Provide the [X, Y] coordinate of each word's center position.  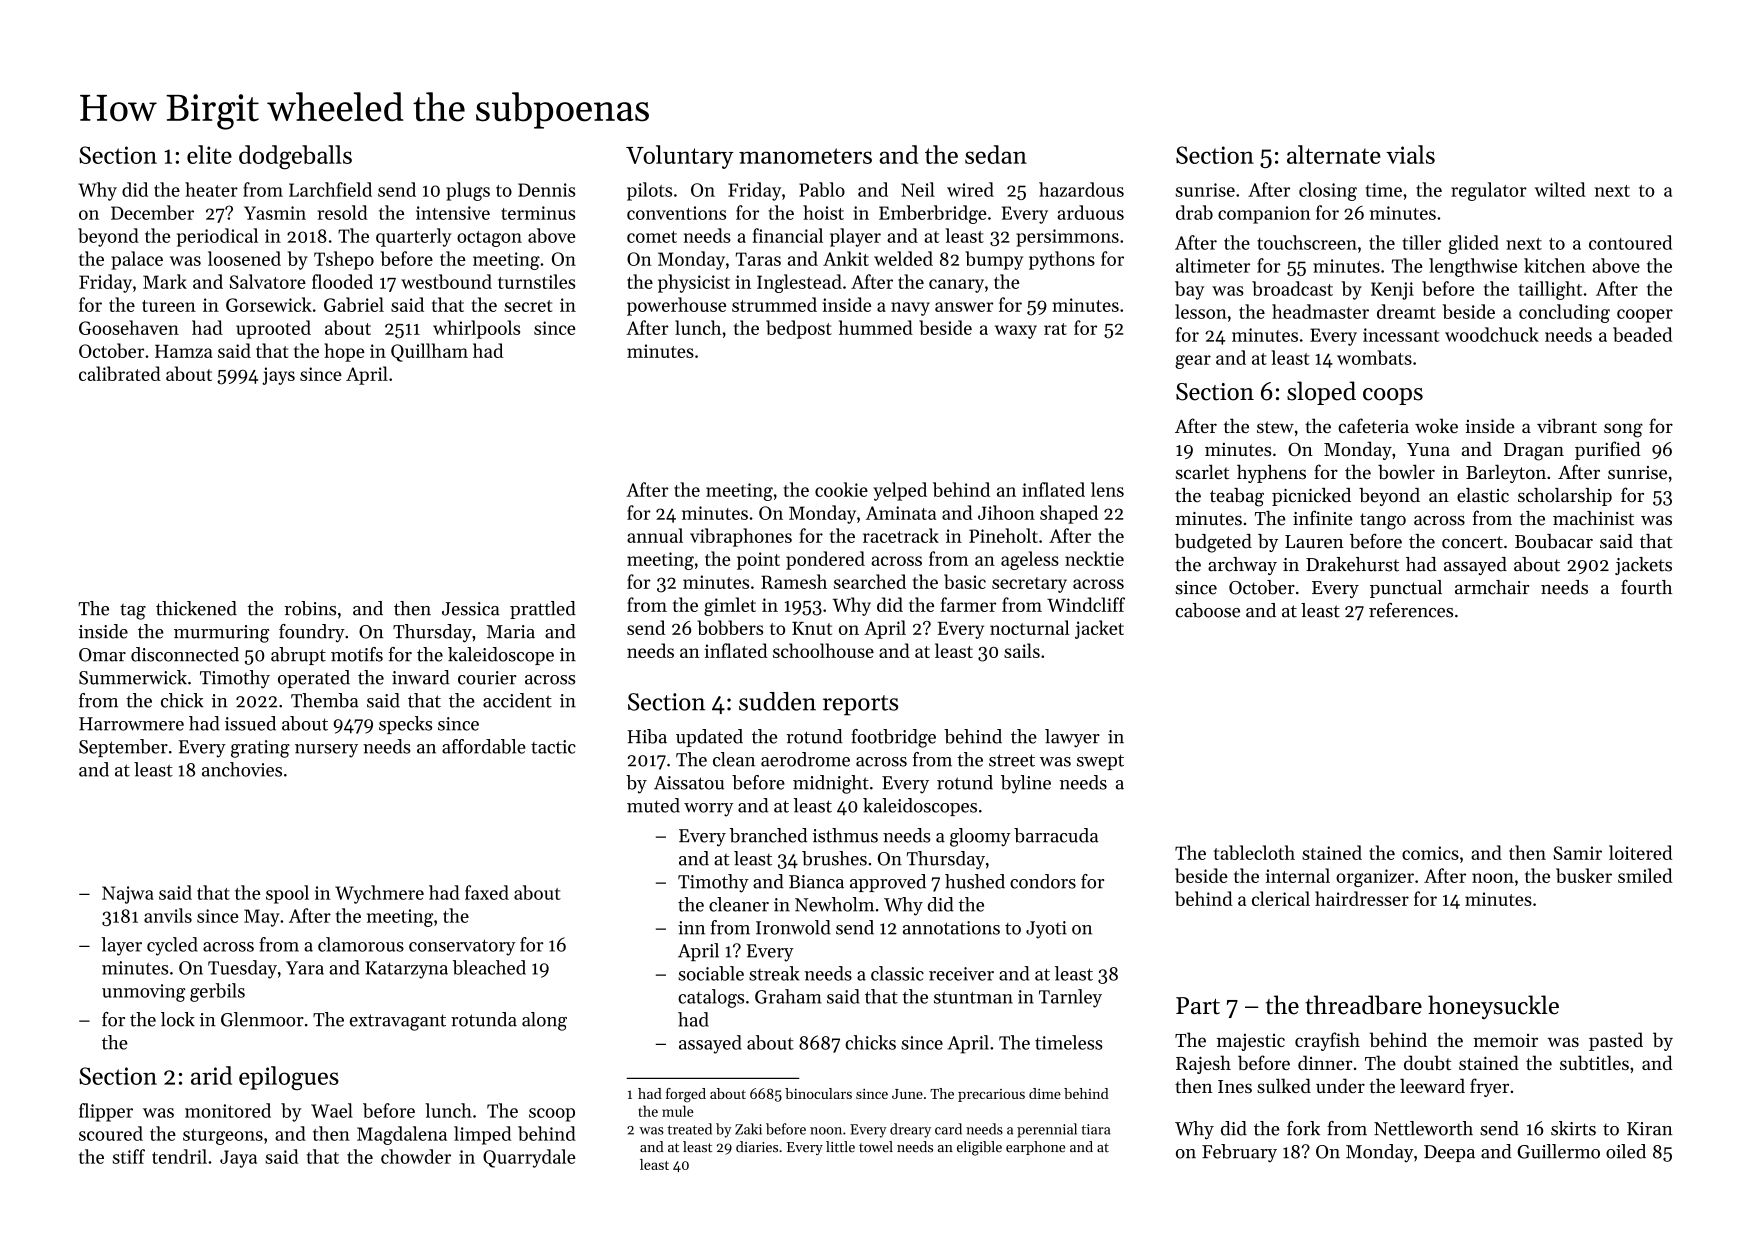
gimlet [730, 606]
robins [310, 608]
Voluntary [680, 157]
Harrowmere [131, 724]
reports [860, 705]
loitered [1641, 852]
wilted [1560, 189]
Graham [788, 996]
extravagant [398, 1022]
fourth [1646, 587]
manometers [805, 156]
